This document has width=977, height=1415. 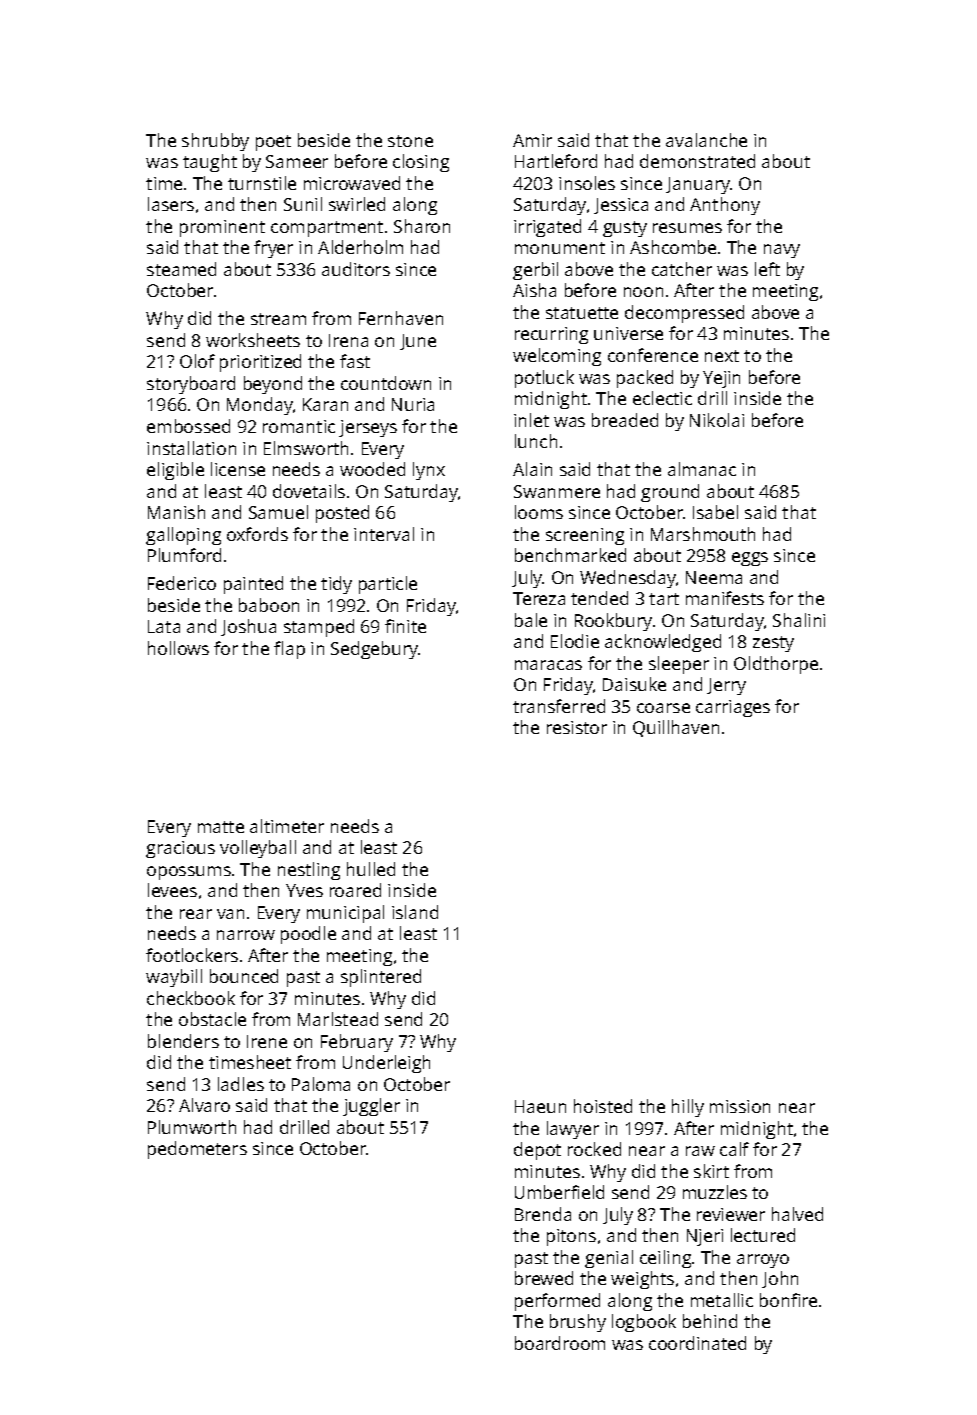 What do you see at coordinates (215, 142) in the document?
I see `shrubby` at bounding box center [215, 142].
